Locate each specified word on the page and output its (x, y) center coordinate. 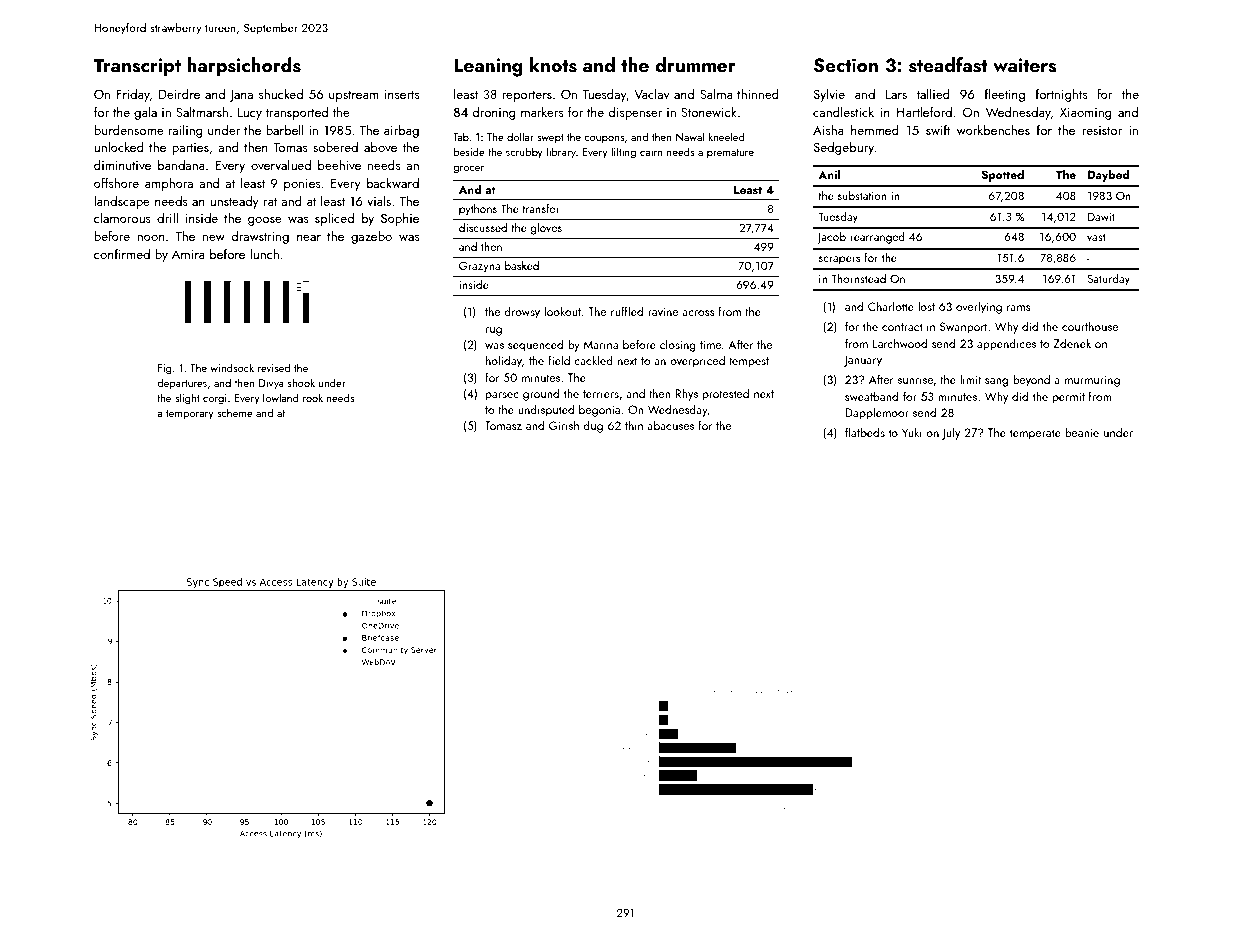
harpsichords (244, 66)
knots (553, 65)
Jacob (831, 238)
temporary (190, 415)
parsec (502, 396)
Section (846, 65)
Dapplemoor (877, 413)
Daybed (1108, 175)
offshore (116, 182)
